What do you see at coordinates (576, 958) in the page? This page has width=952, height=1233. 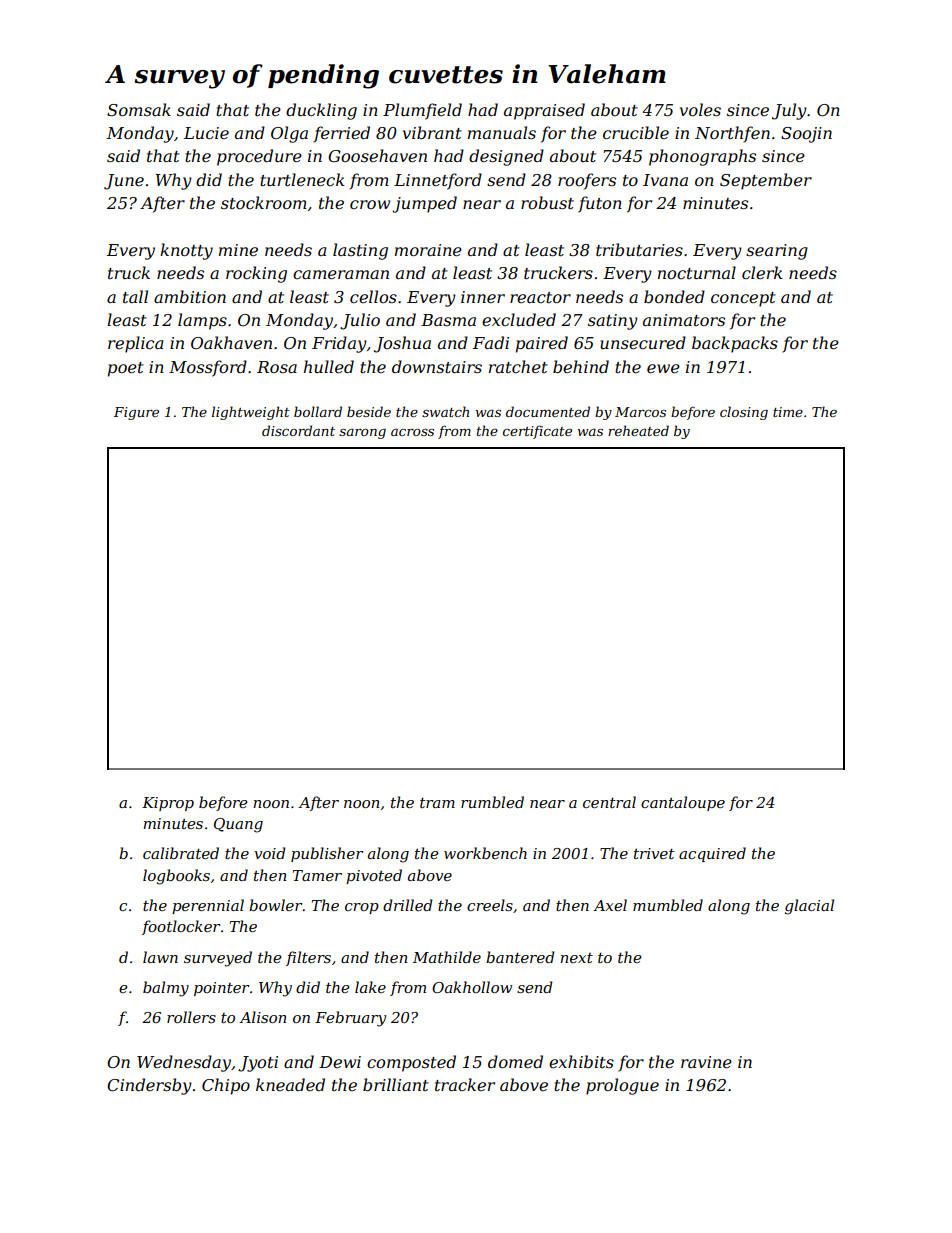 I see `next` at bounding box center [576, 958].
